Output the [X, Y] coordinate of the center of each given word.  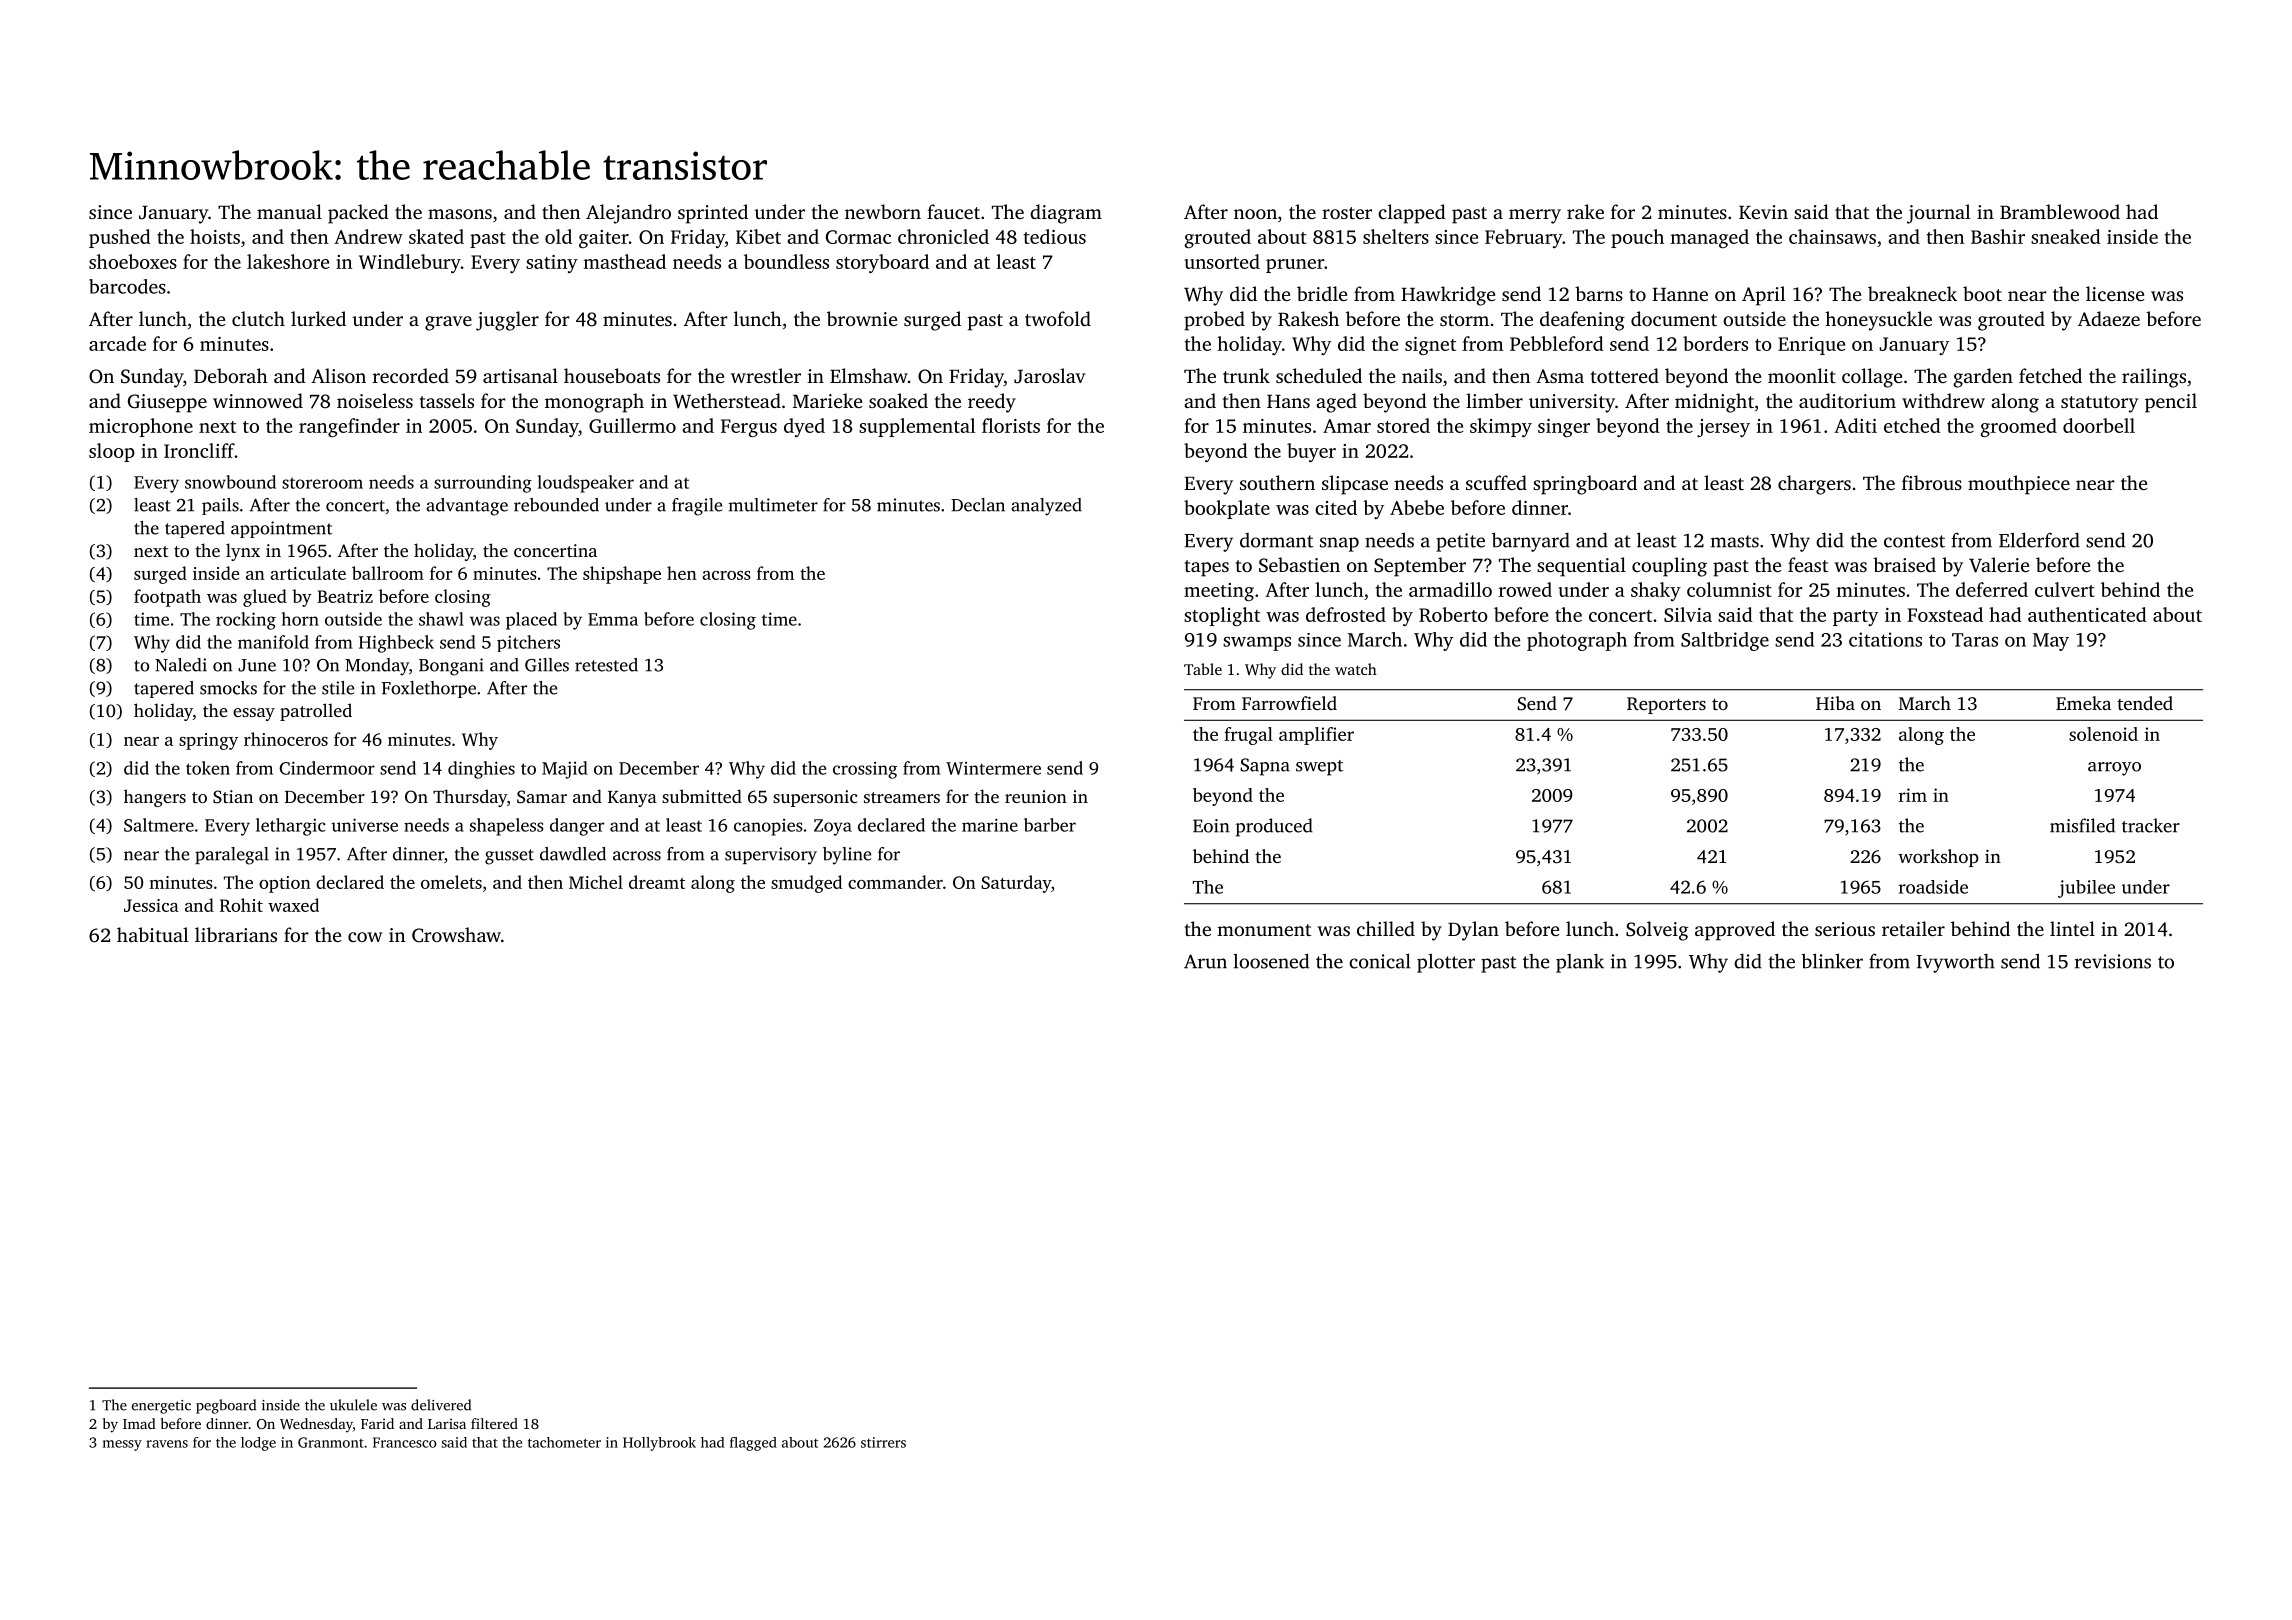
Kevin [1763, 212]
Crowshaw [456, 935]
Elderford [2039, 540]
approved [1735, 931]
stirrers [883, 1442]
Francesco [404, 1442]
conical [1380, 961]
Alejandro [628, 214]
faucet [953, 211]
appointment [281, 529]
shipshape [622, 575]
